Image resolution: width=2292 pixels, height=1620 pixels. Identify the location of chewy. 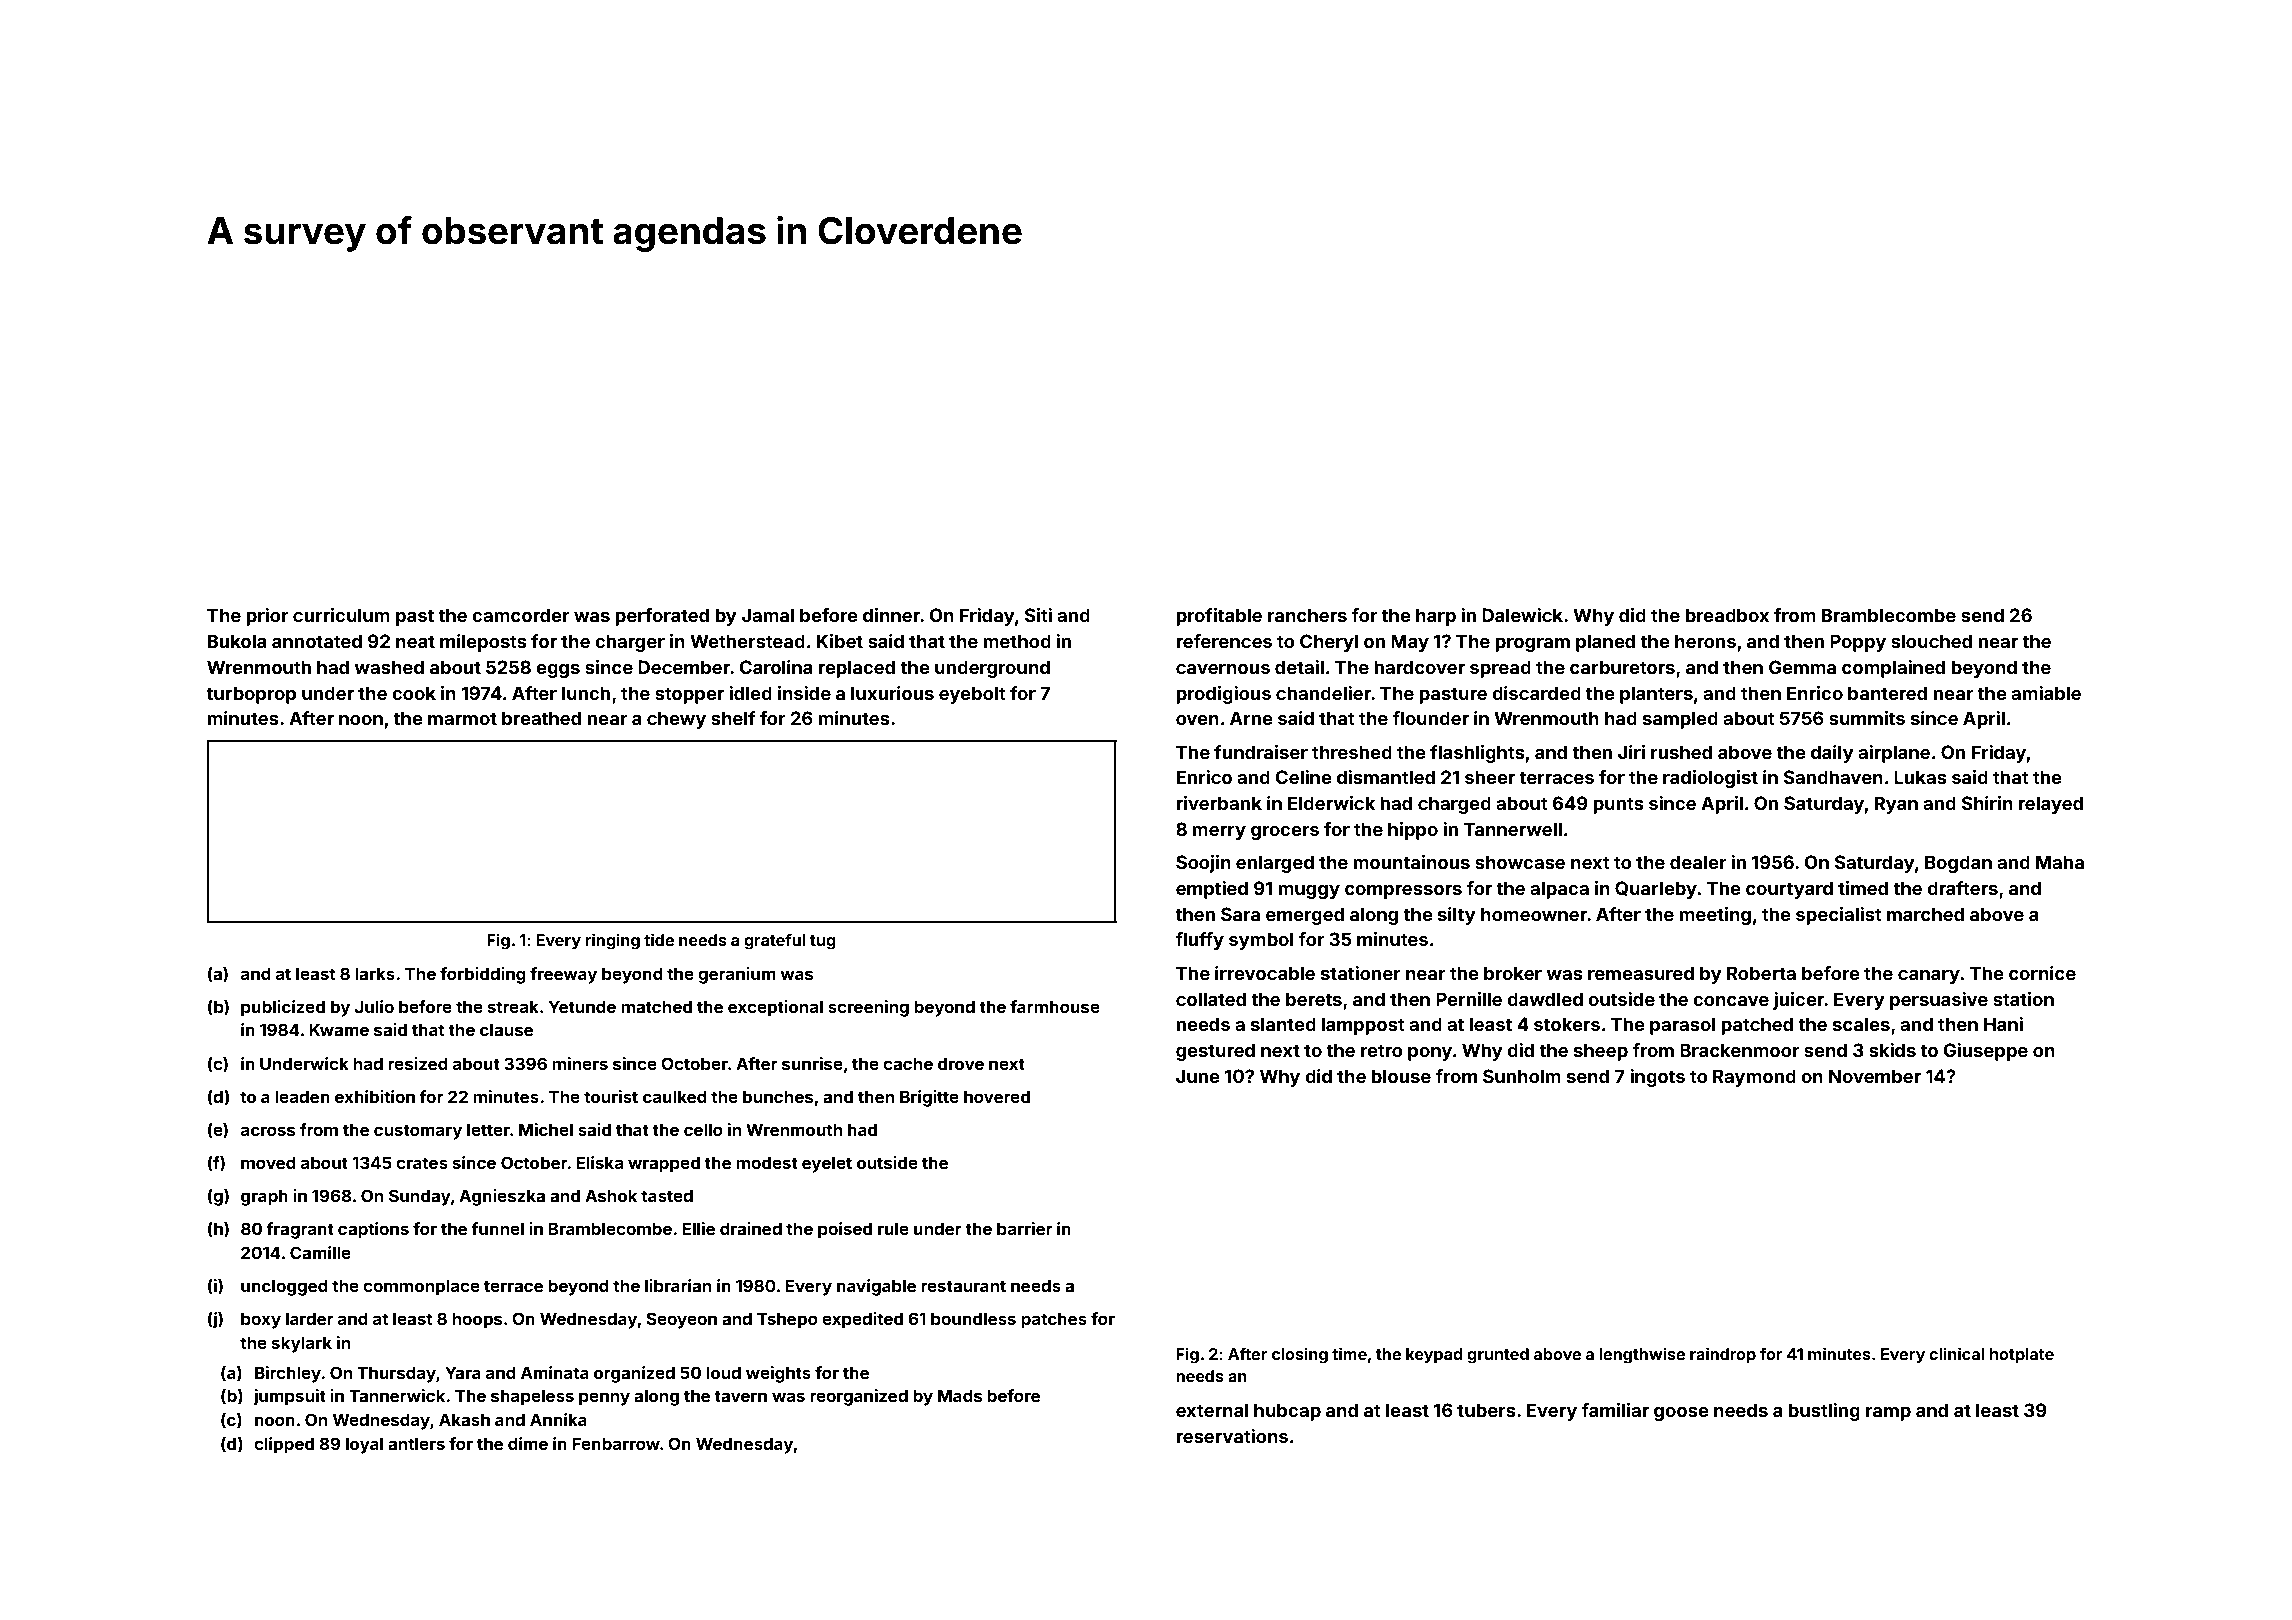
(676, 720).
